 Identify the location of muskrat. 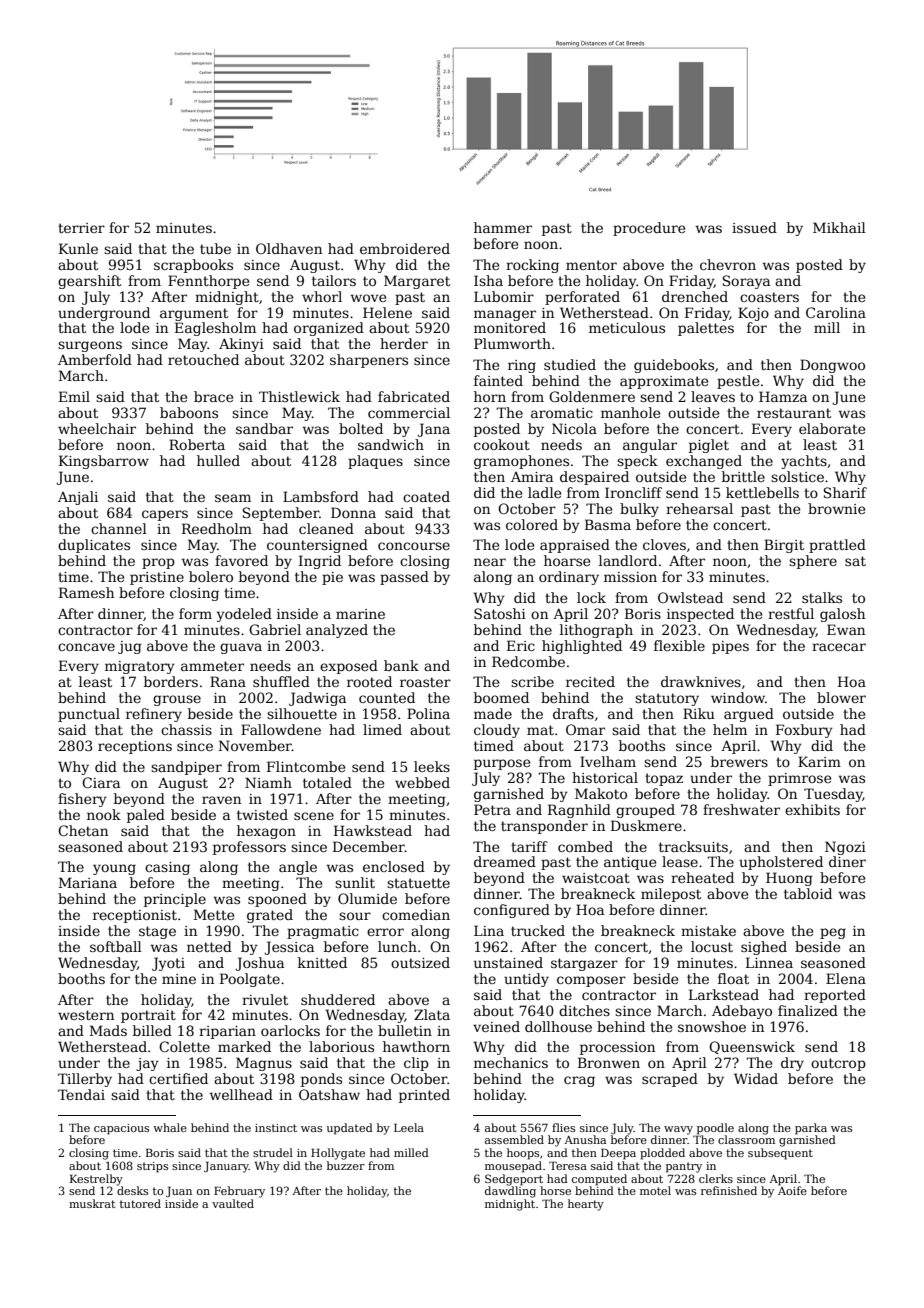
(92, 1203).
